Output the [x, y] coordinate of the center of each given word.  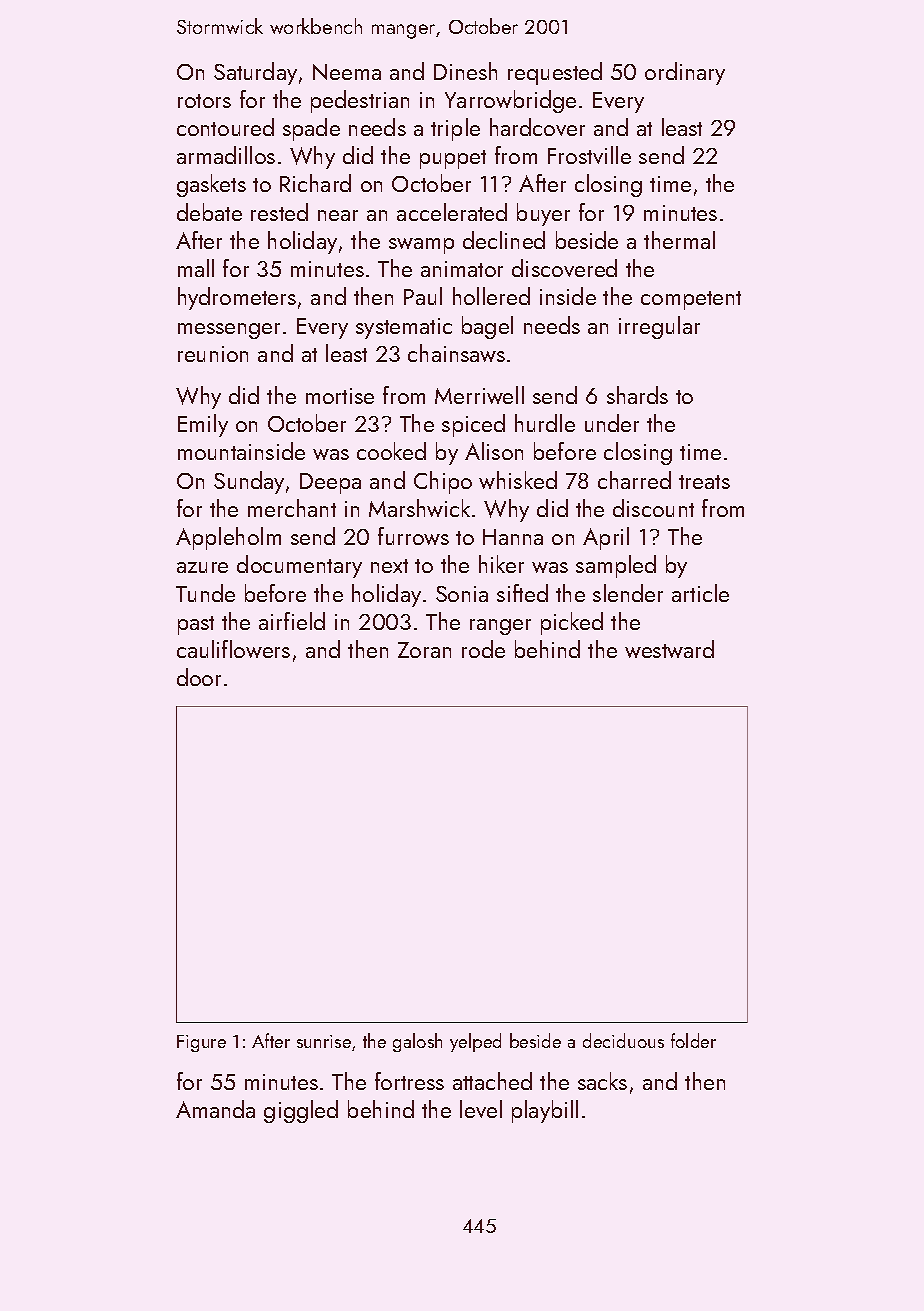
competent [691, 300]
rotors [204, 101]
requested [555, 73]
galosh [417, 1042]
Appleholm [228, 538]
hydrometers [237, 298]
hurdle [545, 423]
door [199, 677]
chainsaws [456, 353]
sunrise [324, 1041]
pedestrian [360, 101]
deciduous [623, 1040]
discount [653, 508]
